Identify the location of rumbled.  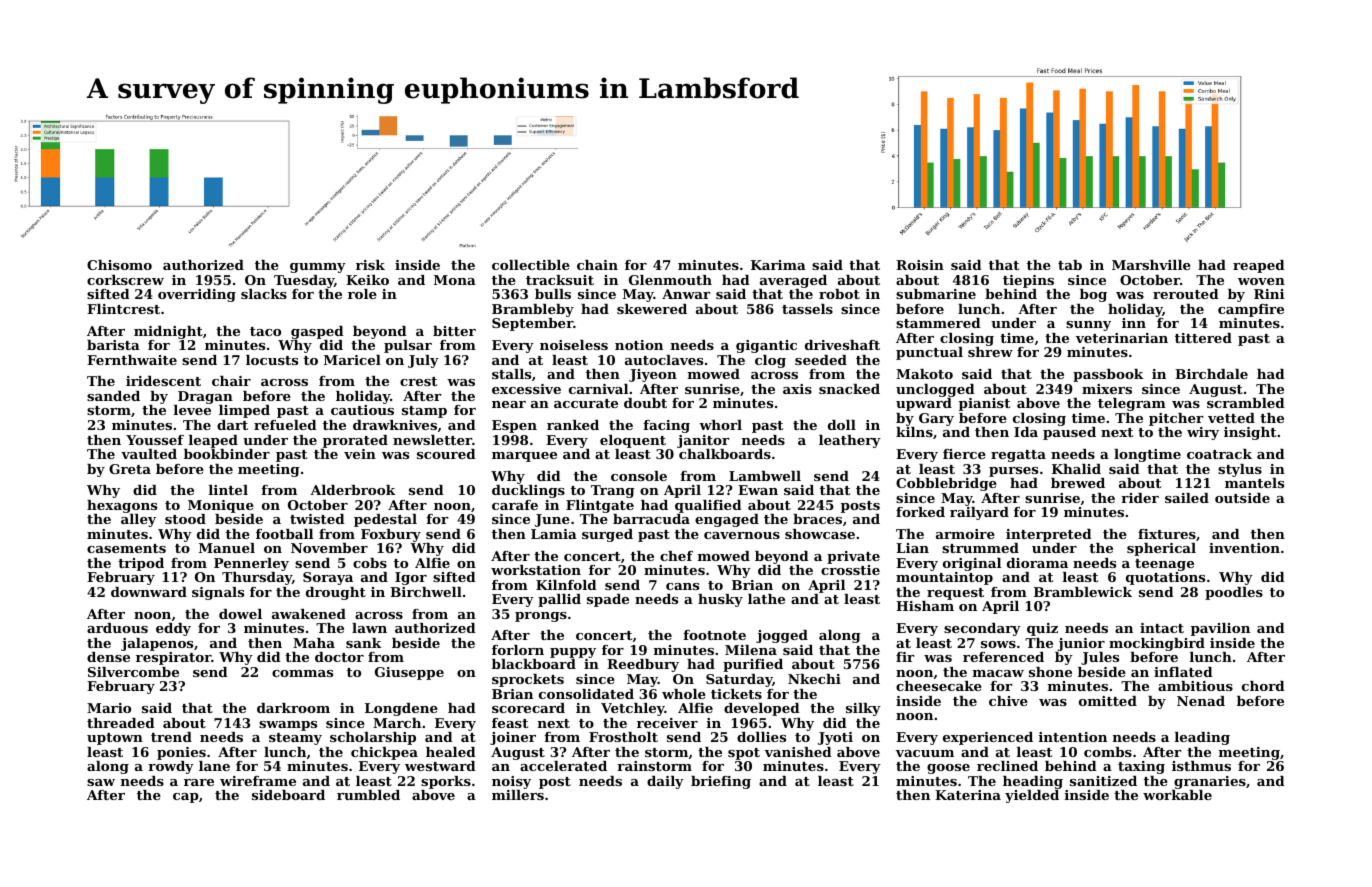
(368, 795).
